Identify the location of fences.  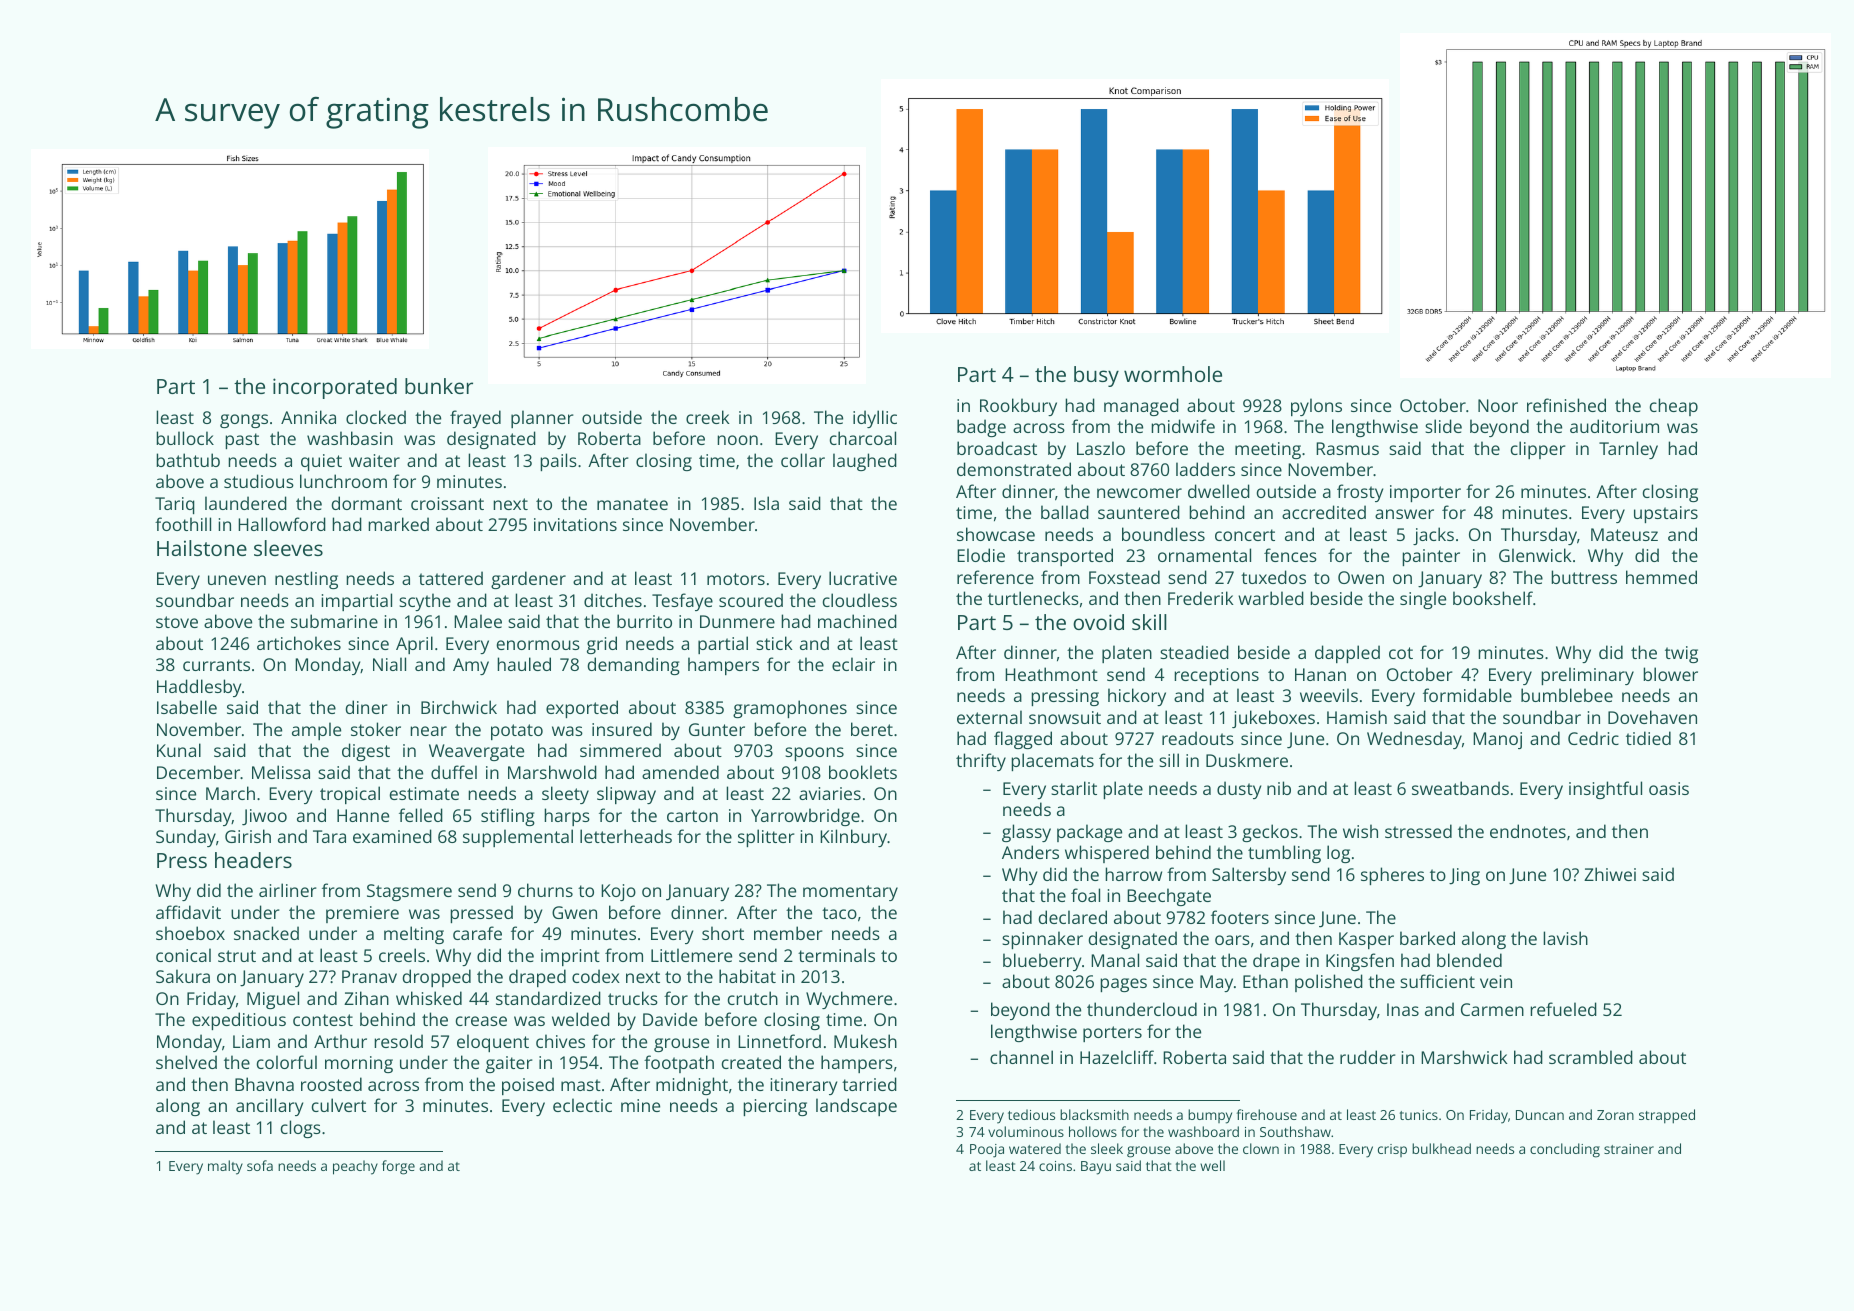
(1290, 555).
